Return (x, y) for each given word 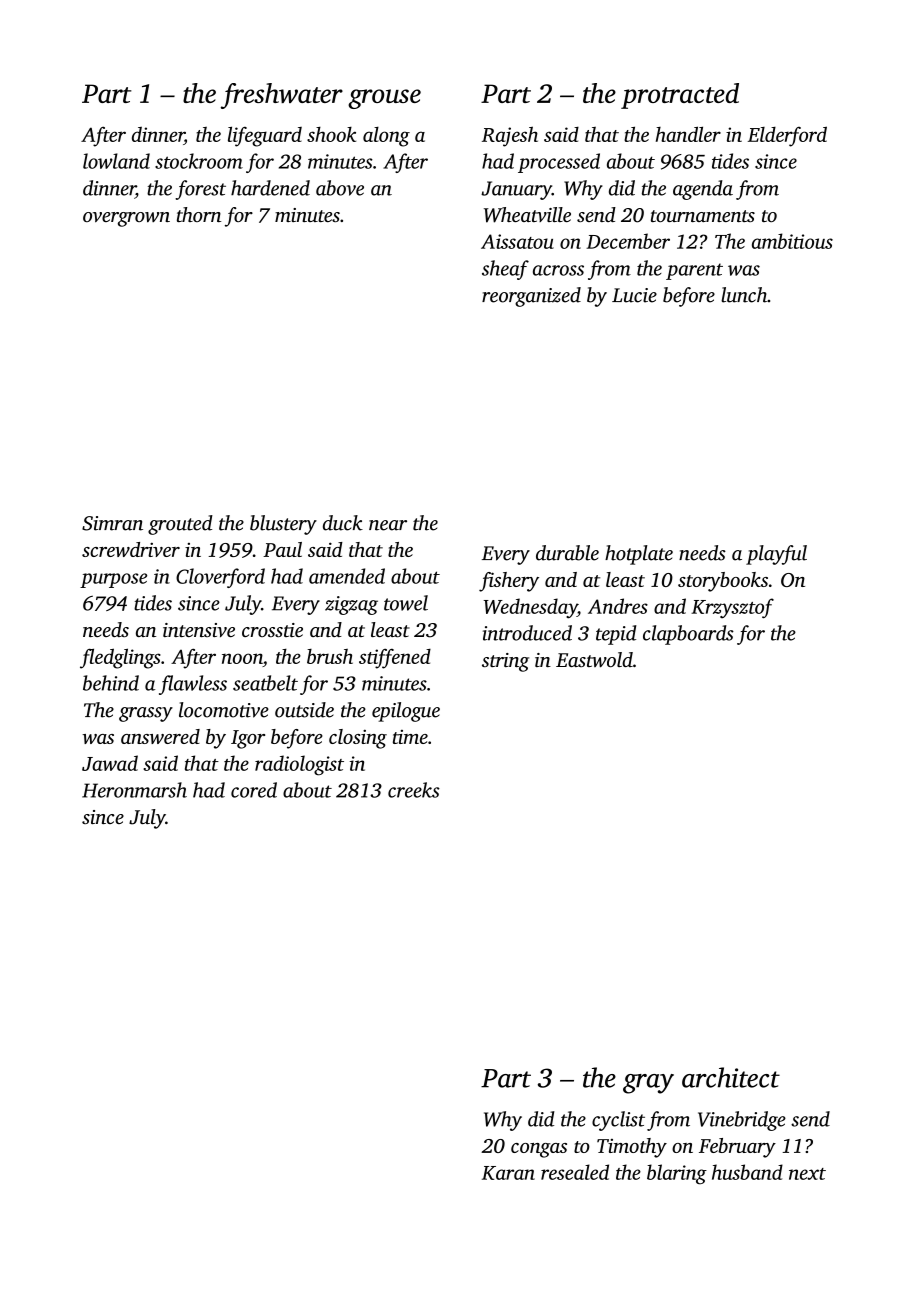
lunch (744, 295)
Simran (112, 523)
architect (731, 1077)
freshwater (282, 96)
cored (254, 790)
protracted (680, 96)
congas (539, 1150)
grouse (384, 99)
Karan (508, 1173)
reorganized (531, 297)
